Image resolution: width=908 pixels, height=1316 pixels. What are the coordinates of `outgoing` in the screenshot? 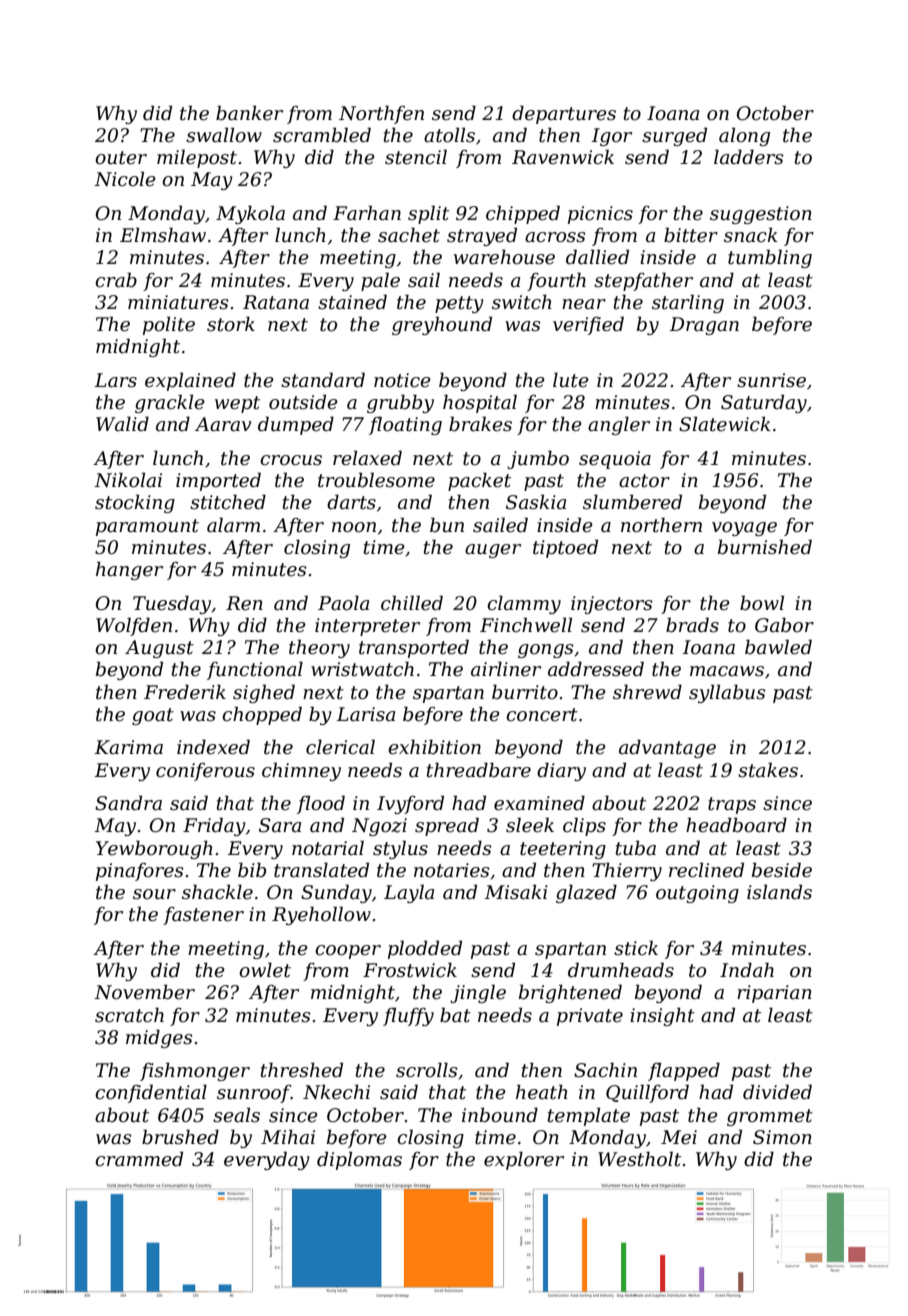 It's located at (697, 894).
